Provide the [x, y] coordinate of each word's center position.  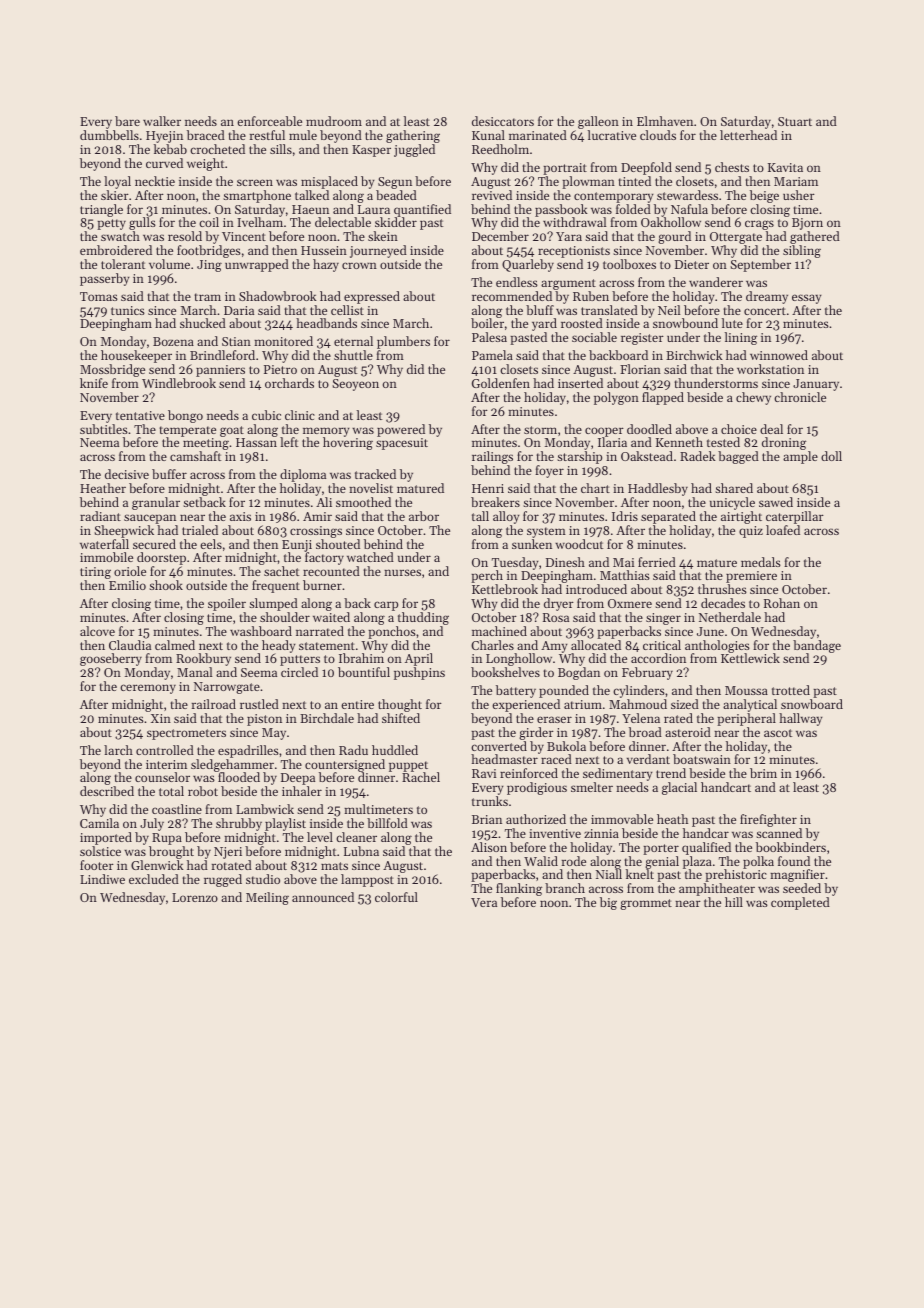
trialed [200, 530]
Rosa [556, 617]
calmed [175, 645]
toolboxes [629, 264]
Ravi [484, 773]
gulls [142, 223]
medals [761, 562]
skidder [396, 222]
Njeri [228, 853]
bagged [738, 457]
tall [480, 516]
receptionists [574, 252]
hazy [326, 265]
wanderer [716, 282]
